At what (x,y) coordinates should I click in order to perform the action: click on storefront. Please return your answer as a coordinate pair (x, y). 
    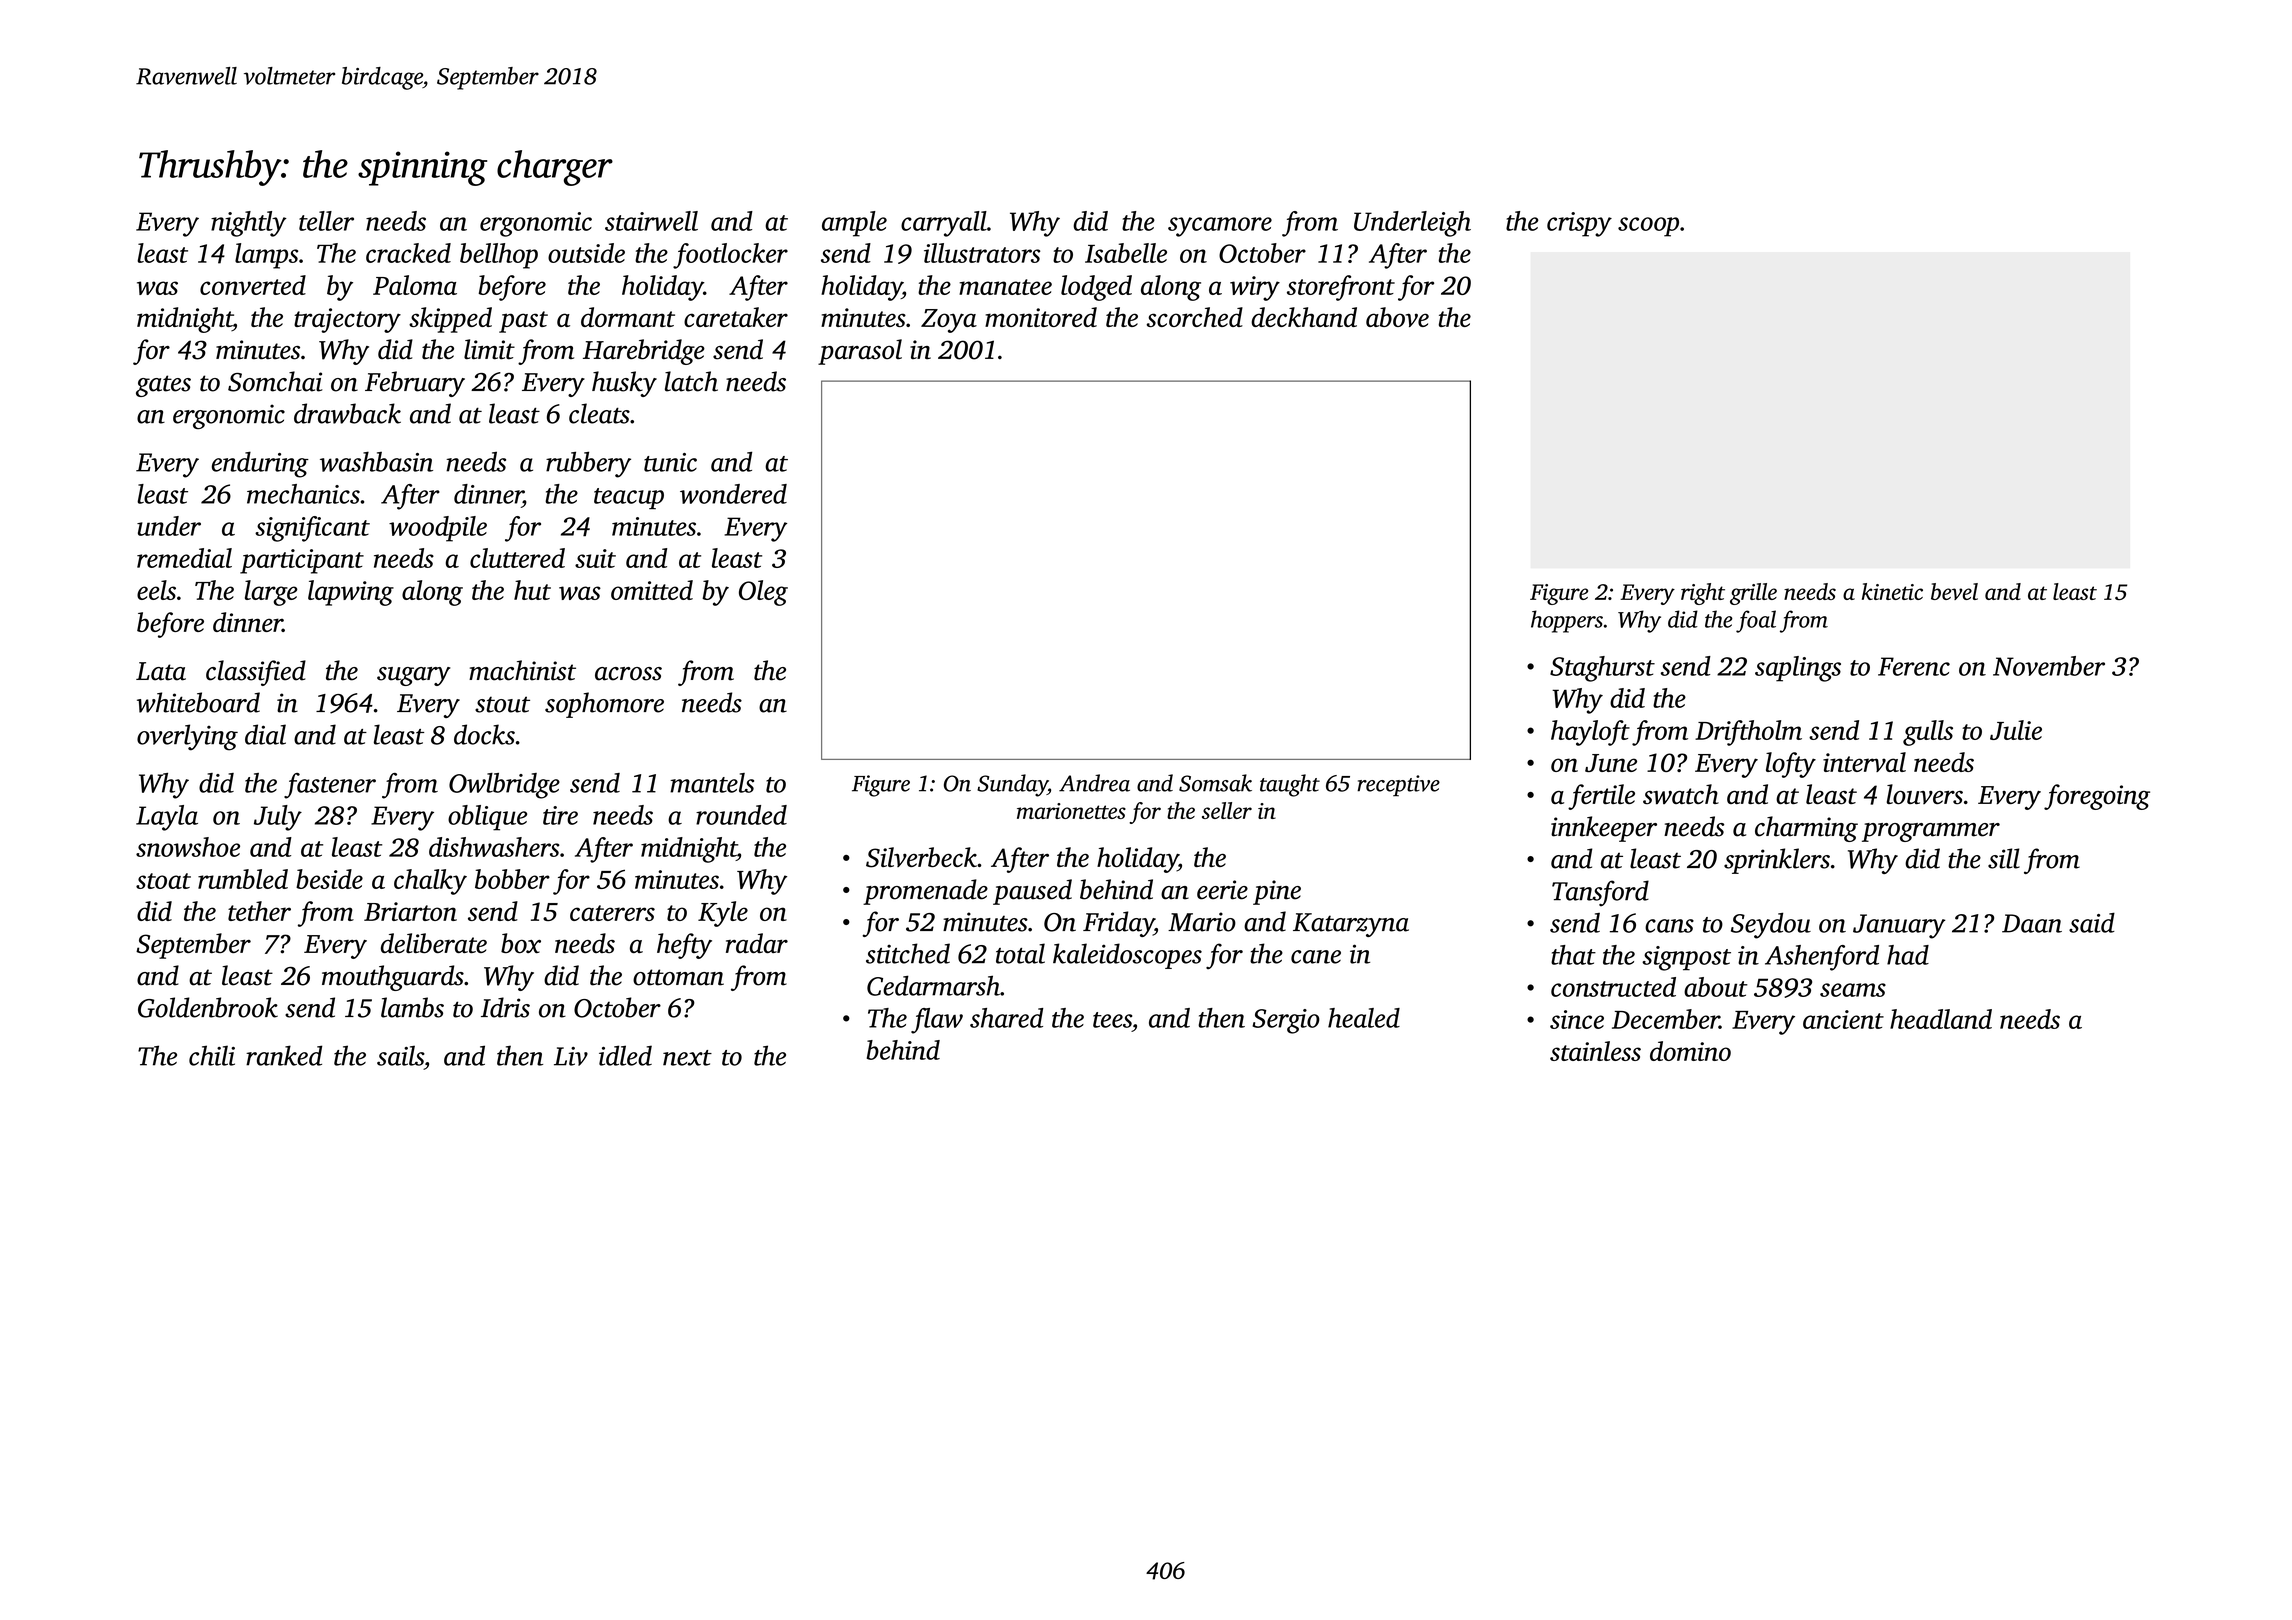
    Looking at the image, I should click on (1341, 288).
